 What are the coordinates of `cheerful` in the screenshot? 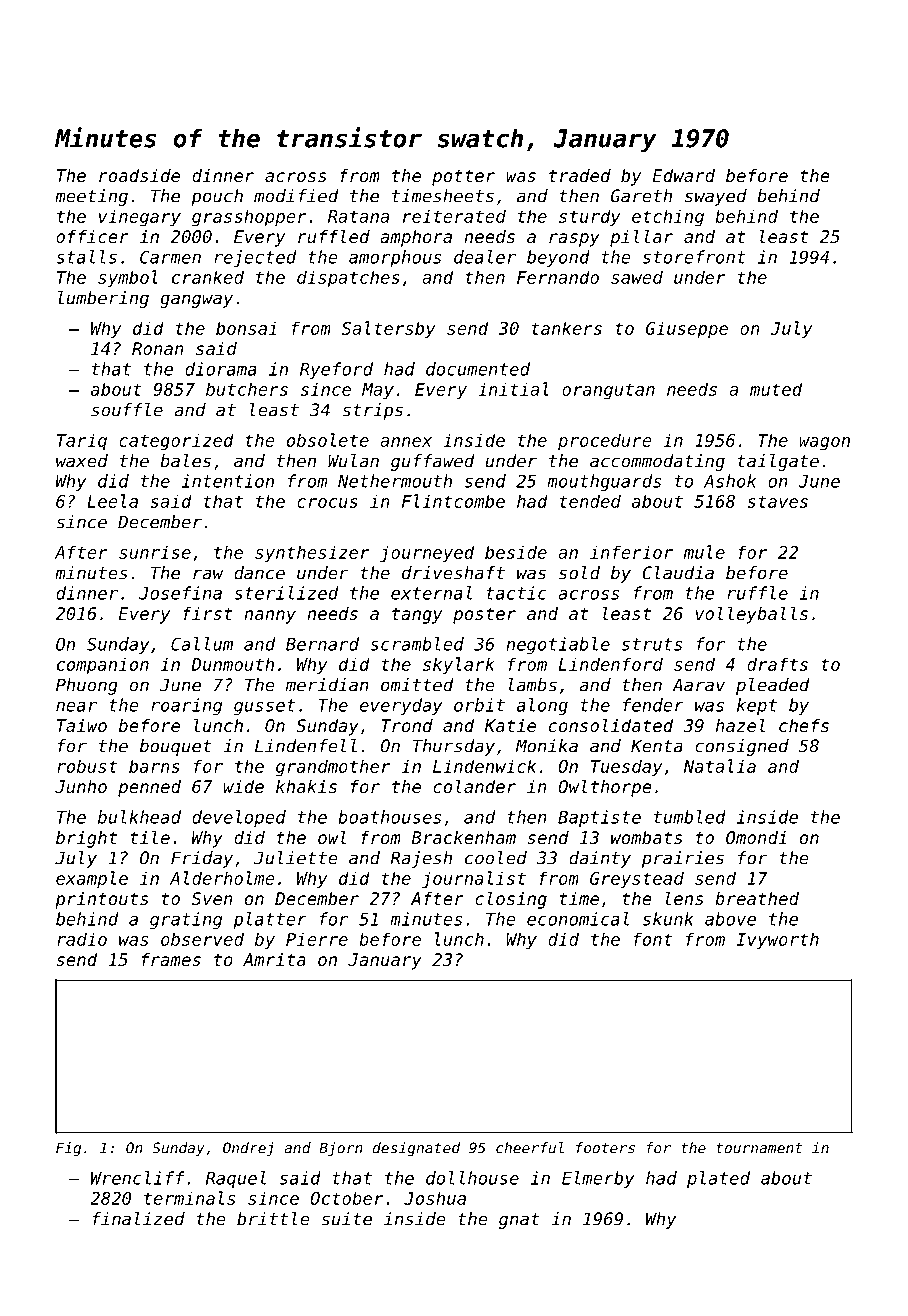 It's located at (530, 1148).
